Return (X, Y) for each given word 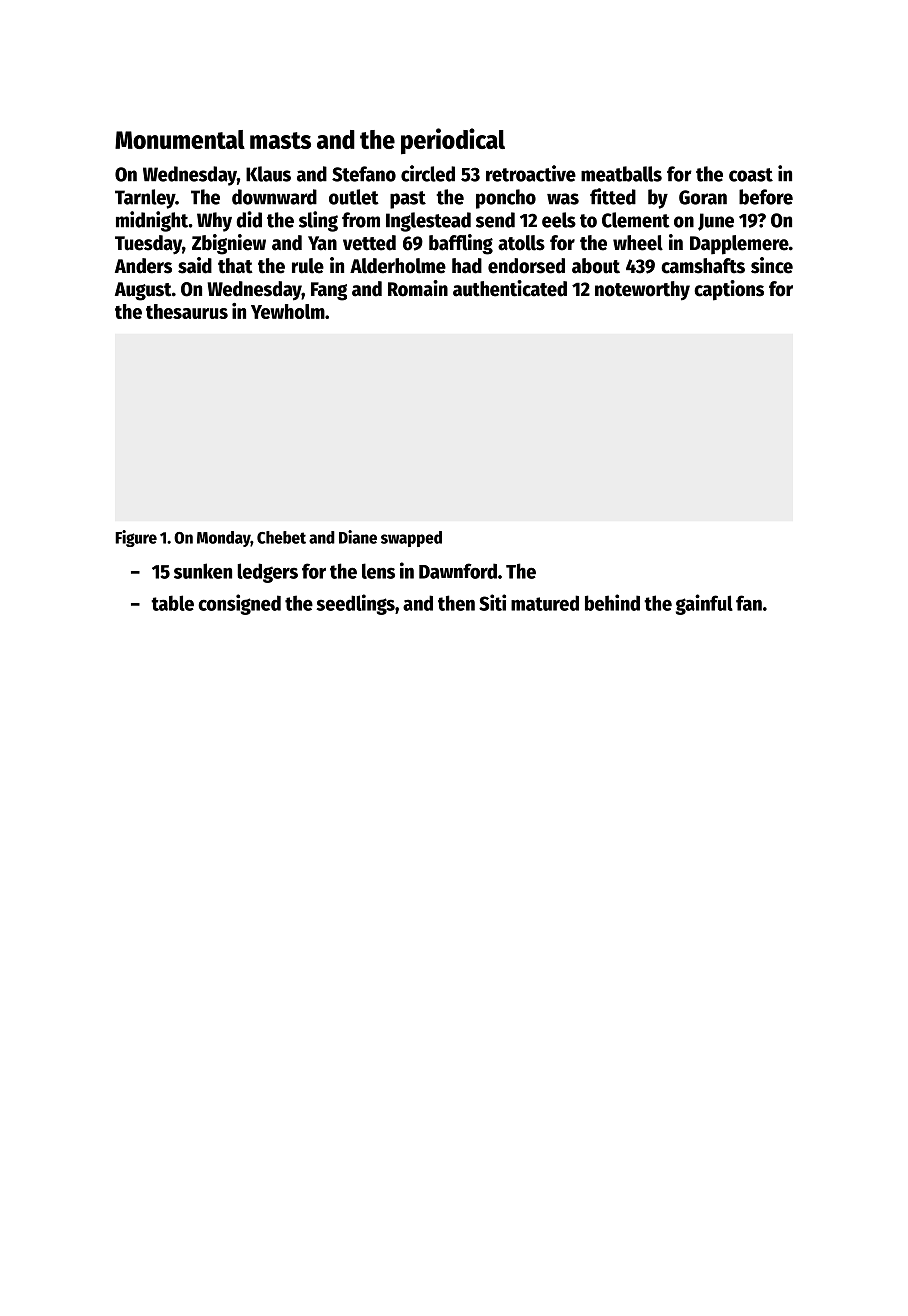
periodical (453, 141)
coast (751, 175)
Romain (418, 288)
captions (729, 290)
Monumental (180, 139)
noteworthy (642, 291)
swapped (411, 539)
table (172, 603)
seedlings (355, 604)
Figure (136, 538)
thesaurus (187, 311)
